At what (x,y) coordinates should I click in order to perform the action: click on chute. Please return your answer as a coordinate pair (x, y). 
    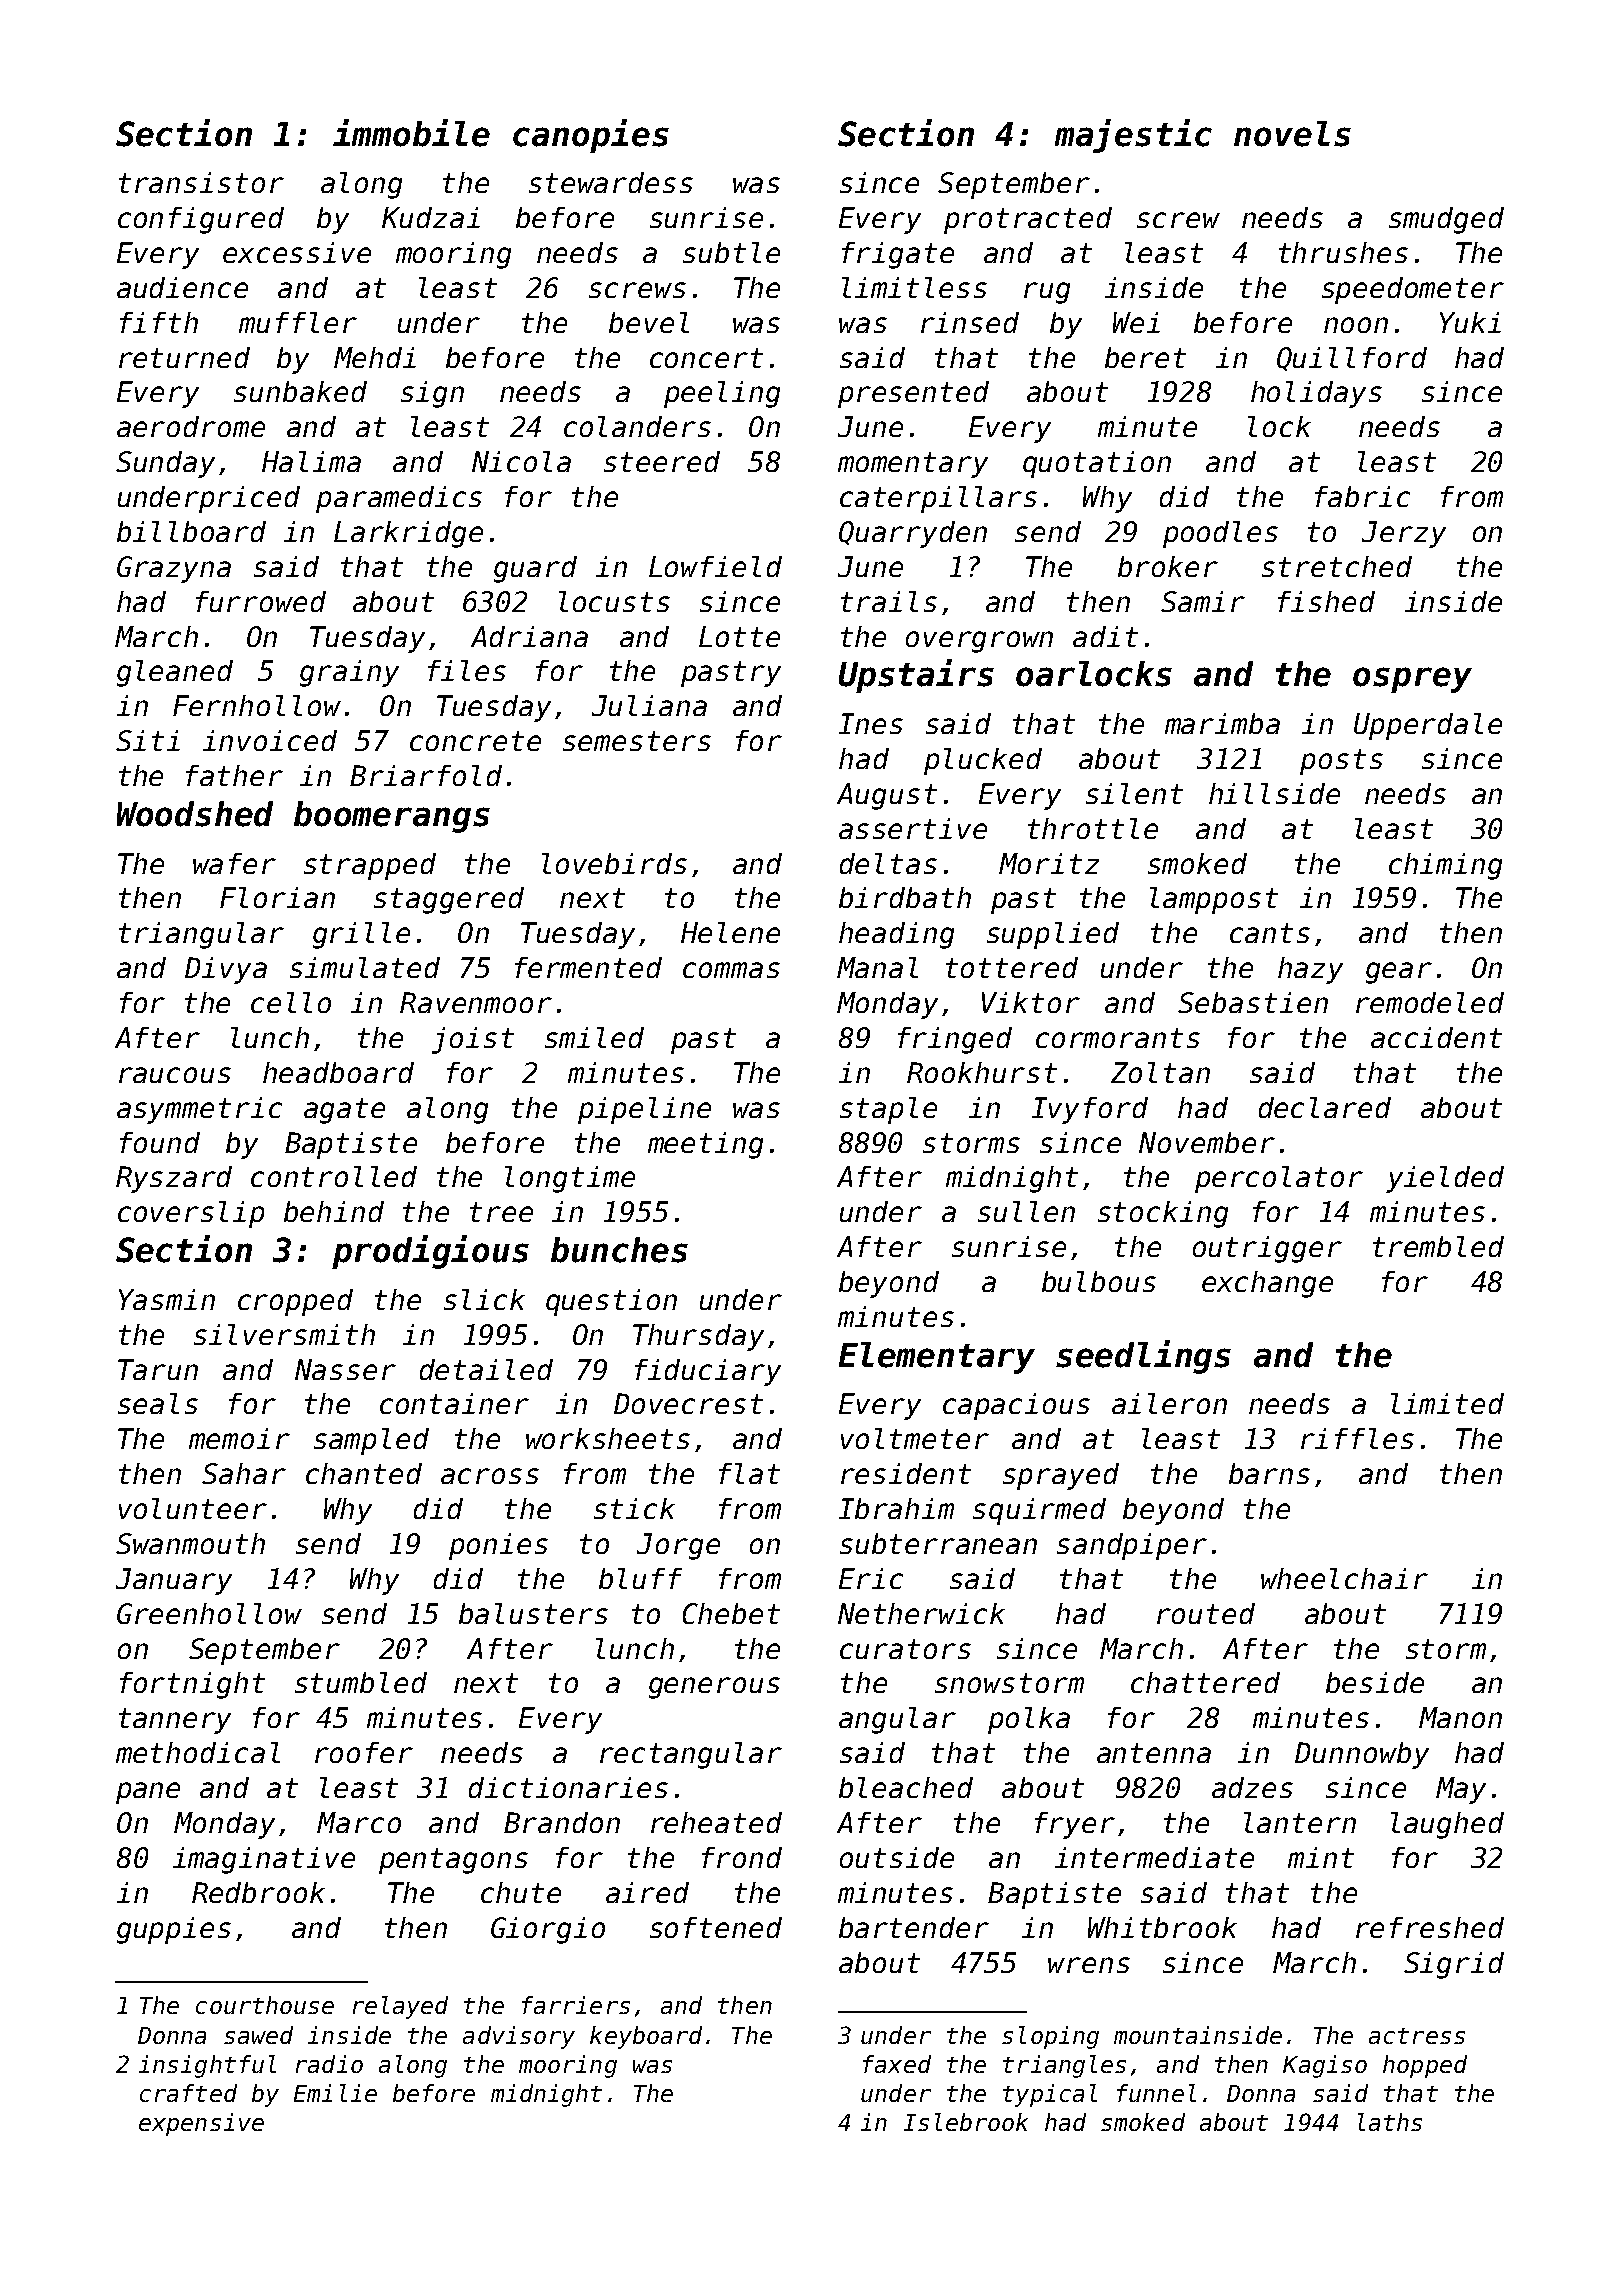
    Looking at the image, I should click on (521, 1892).
